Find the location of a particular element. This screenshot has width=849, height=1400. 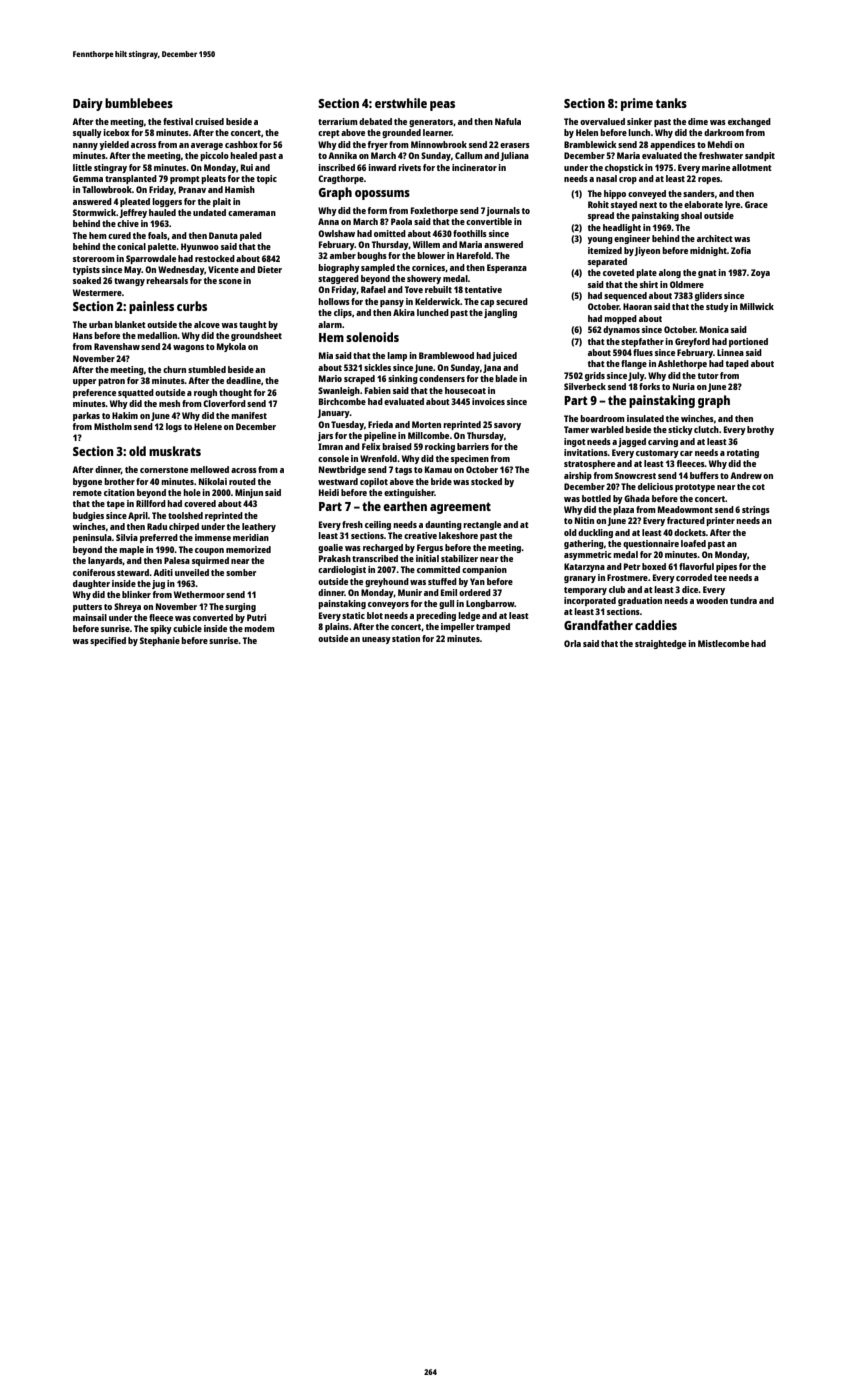

journals is located at coordinates (503, 211).
